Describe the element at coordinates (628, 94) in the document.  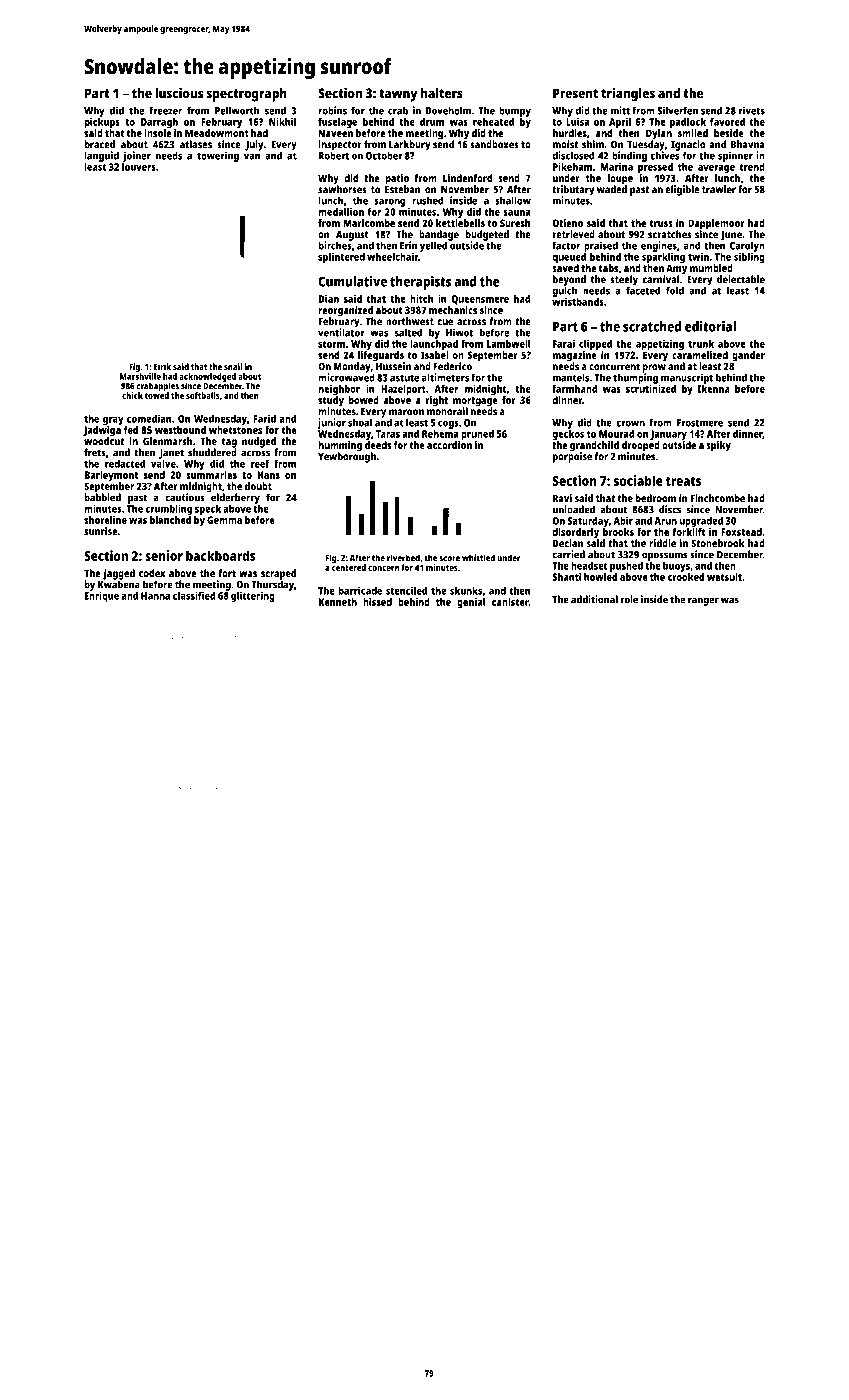
I see `triangles` at that location.
